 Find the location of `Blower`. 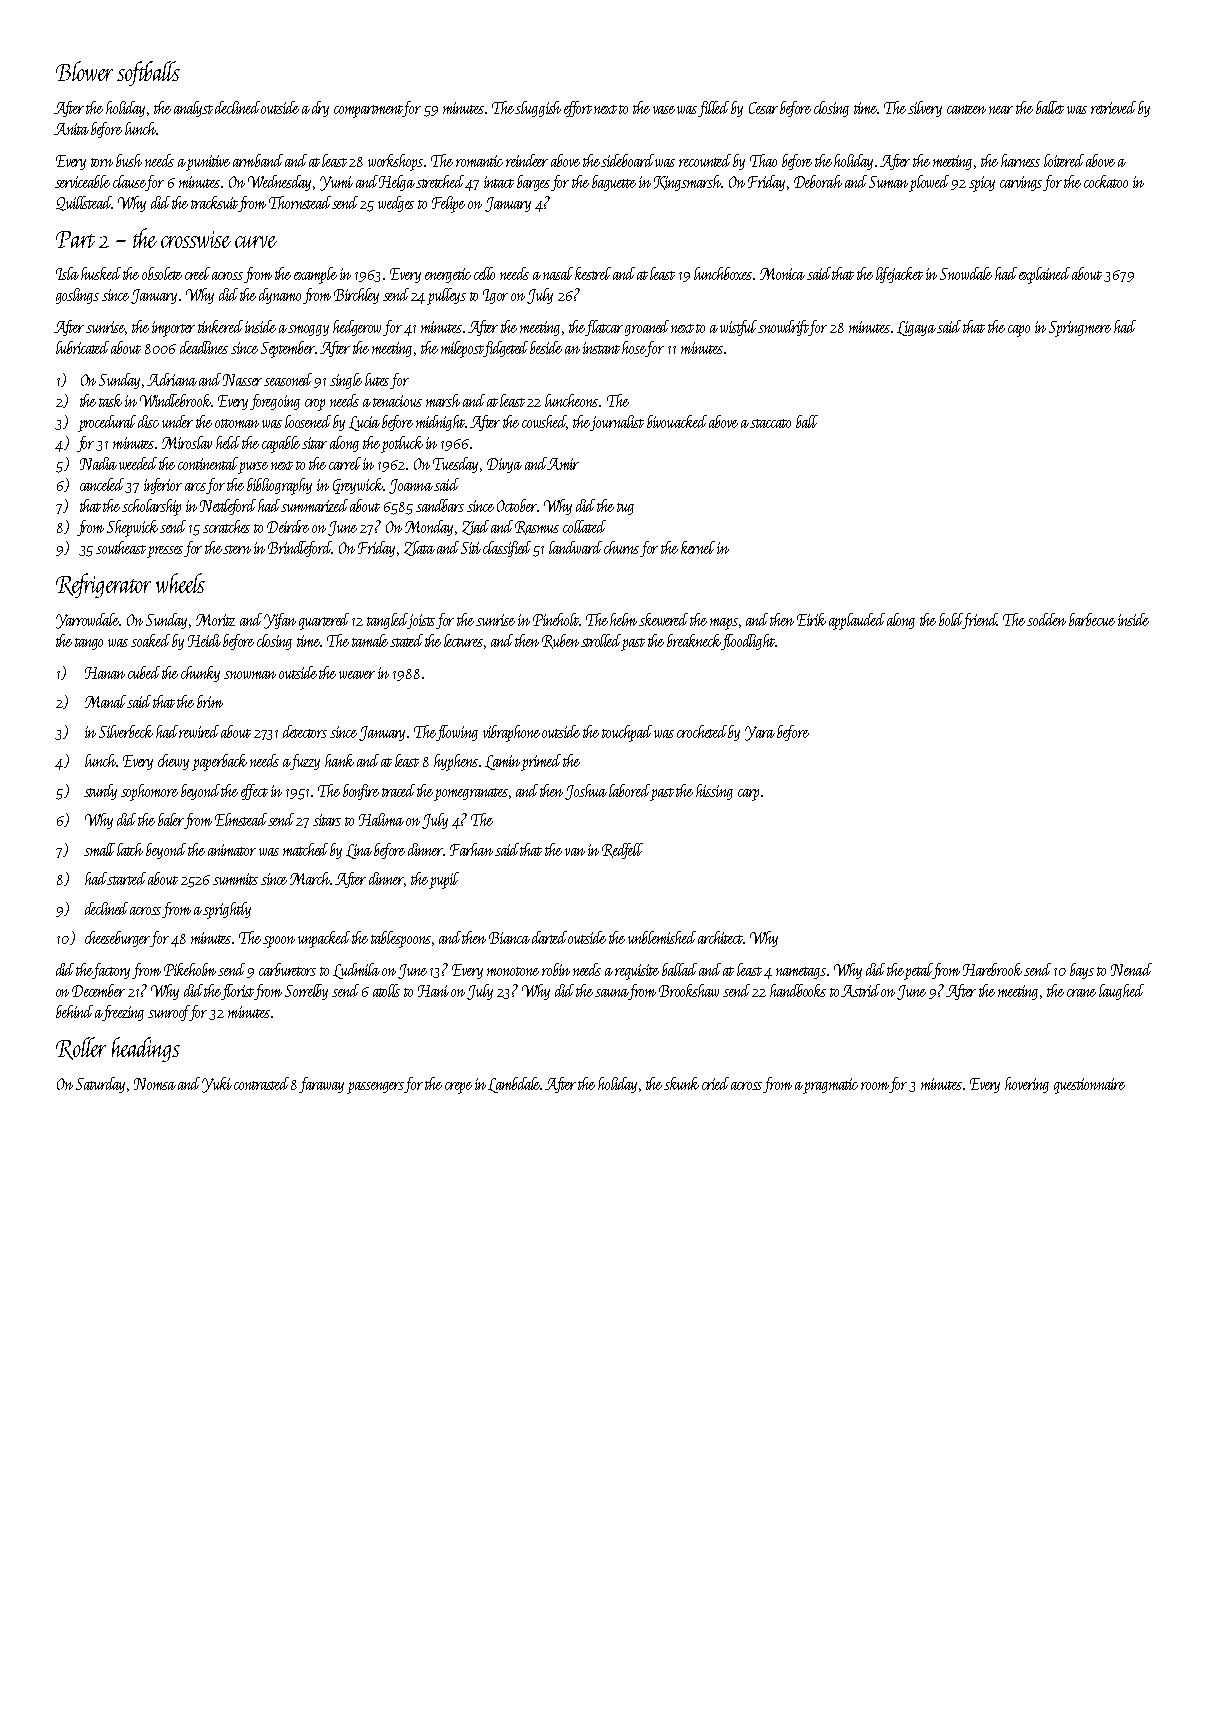

Blower is located at coordinates (84, 71).
